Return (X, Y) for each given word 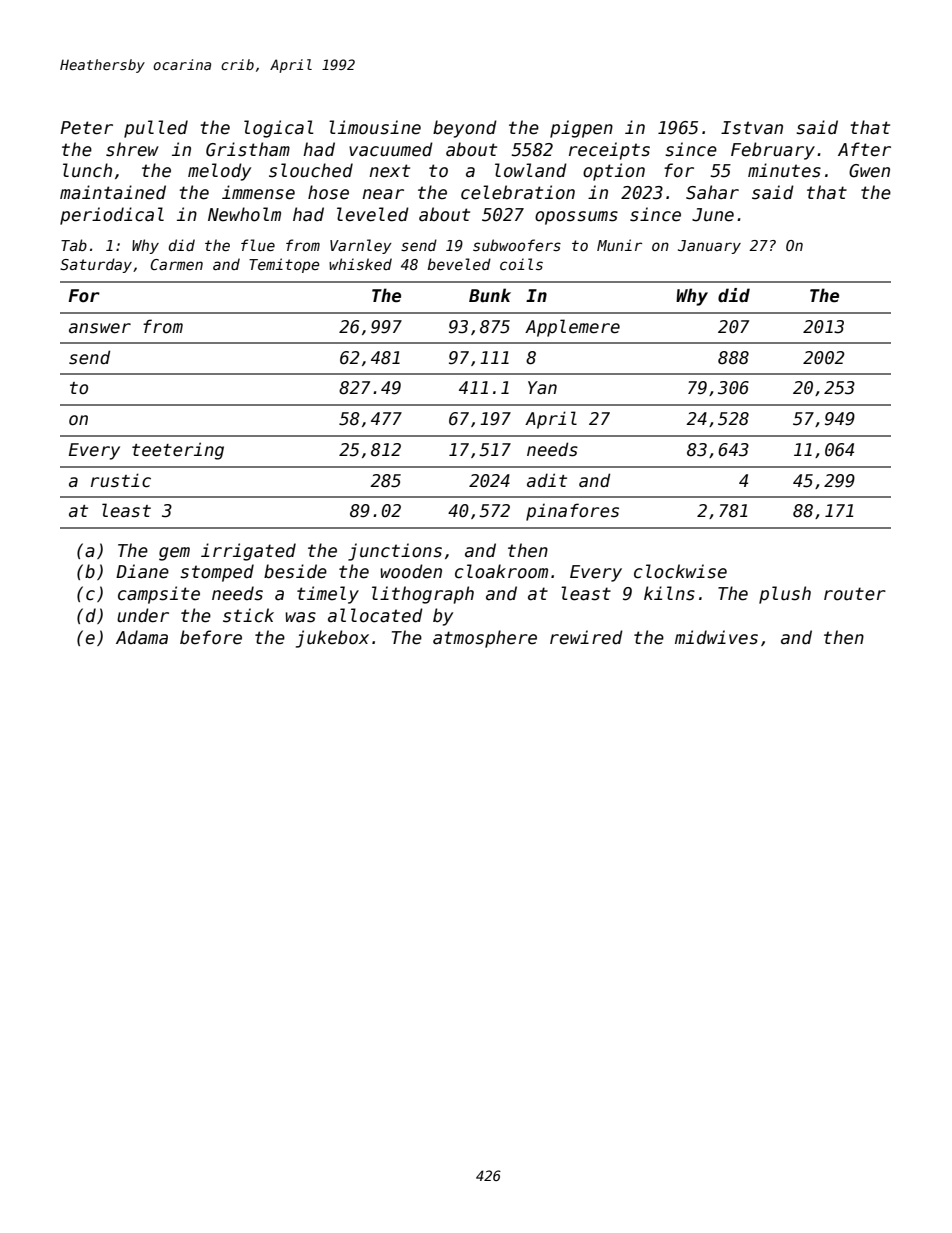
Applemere (572, 328)
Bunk (490, 295)
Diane (142, 571)
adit (547, 480)
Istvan (752, 128)
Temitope (284, 265)
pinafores (572, 512)
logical (279, 129)
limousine (375, 127)
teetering (178, 451)
